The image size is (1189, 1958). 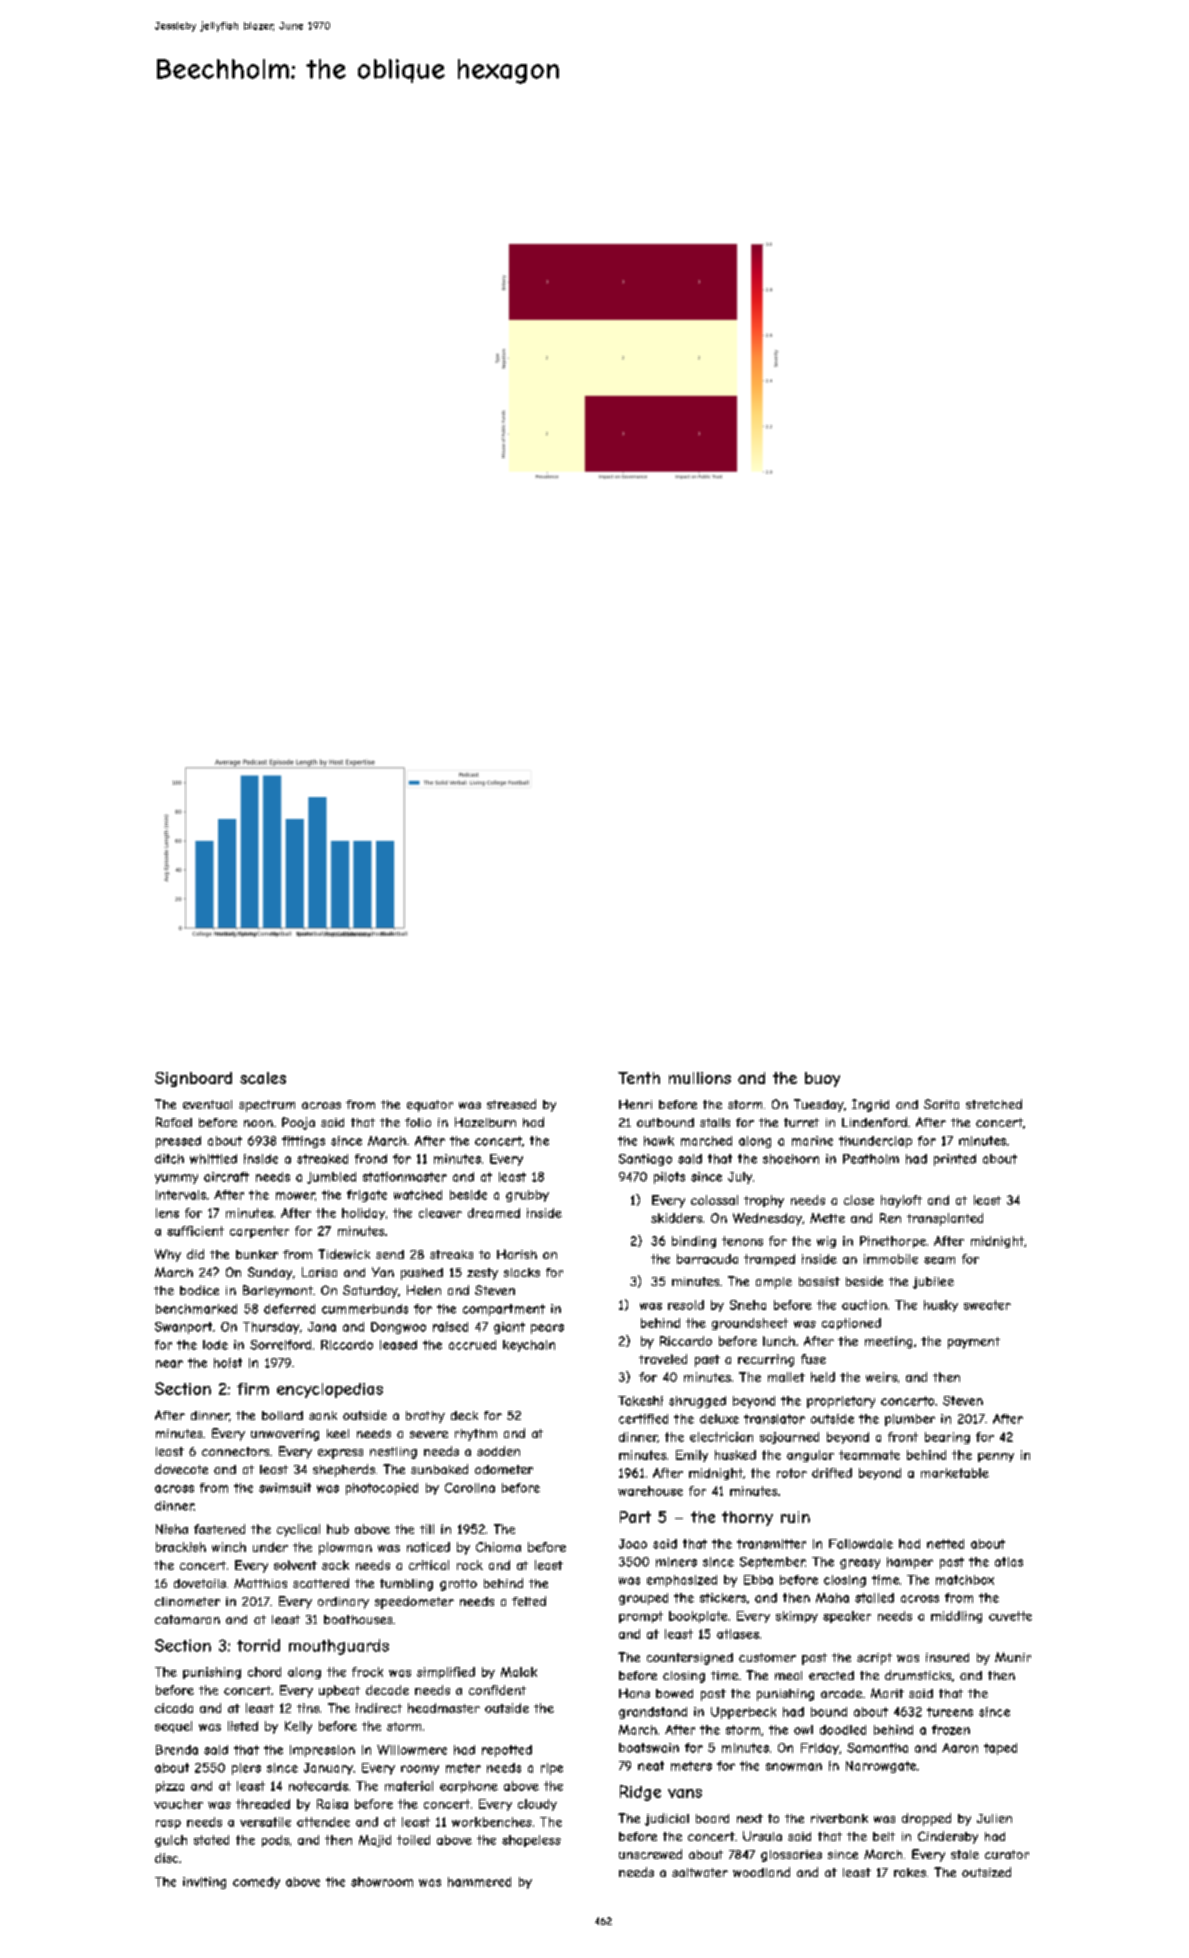 What do you see at coordinates (263, 1078) in the page?
I see `scales` at bounding box center [263, 1078].
